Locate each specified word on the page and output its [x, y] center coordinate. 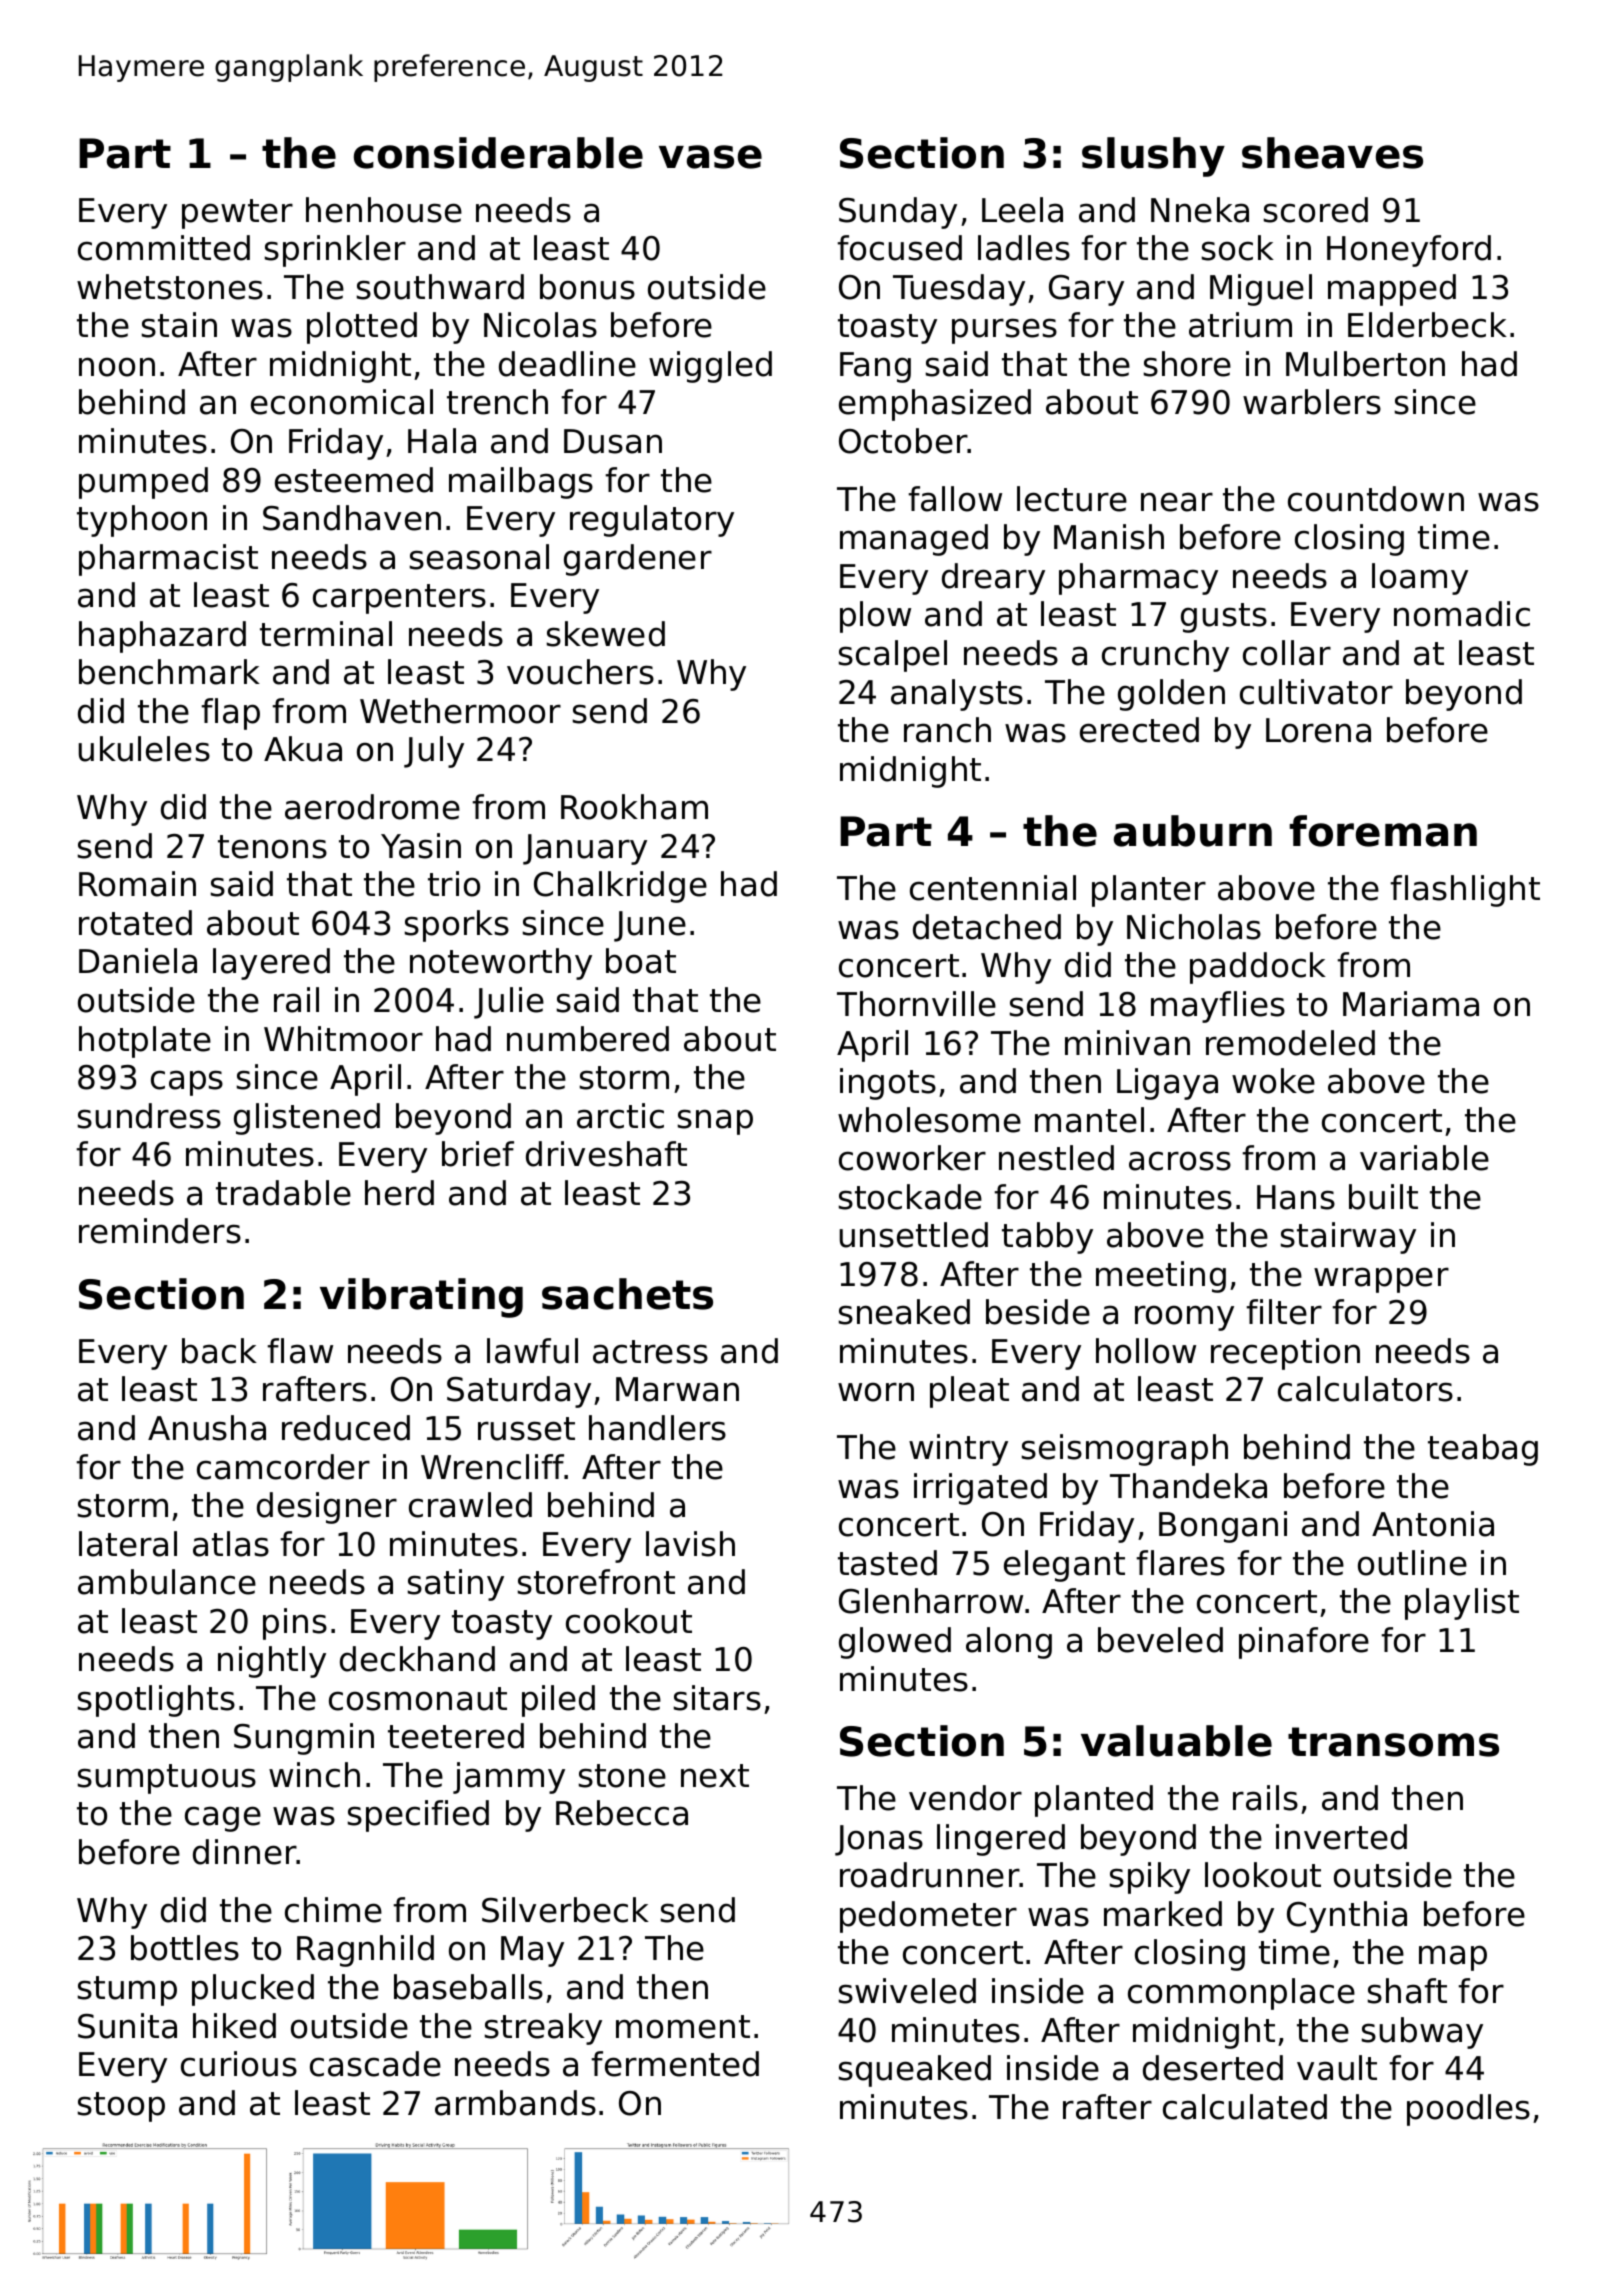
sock [1238, 248]
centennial [993, 888]
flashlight [1465, 891]
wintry [958, 1450]
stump [127, 1991]
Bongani [1223, 1527]
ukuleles [144, 749]
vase [710, 157]
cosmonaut [418, 1699]
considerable [498, 153]
